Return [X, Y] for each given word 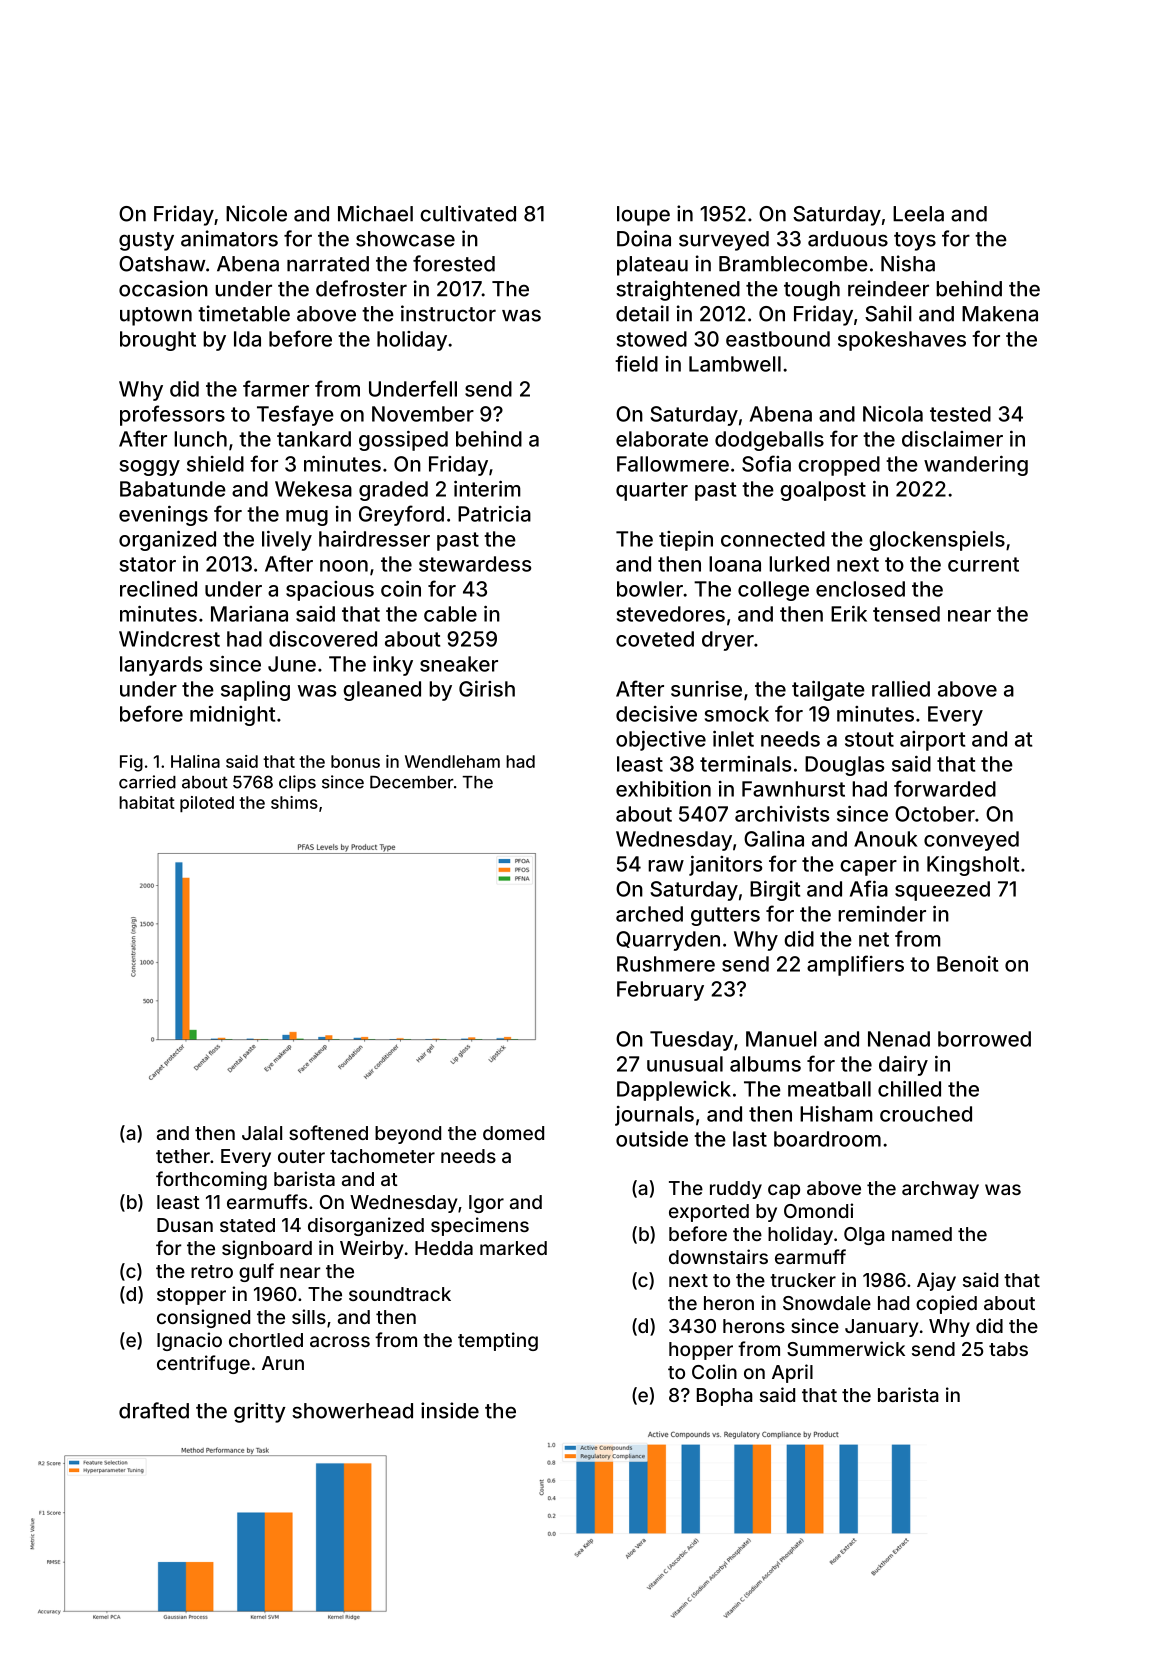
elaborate [662, 439]
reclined [158, 588]
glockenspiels [937, 541]
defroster [361, 288]
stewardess [475, 564]
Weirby [371, 1249]
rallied [901, 688]
